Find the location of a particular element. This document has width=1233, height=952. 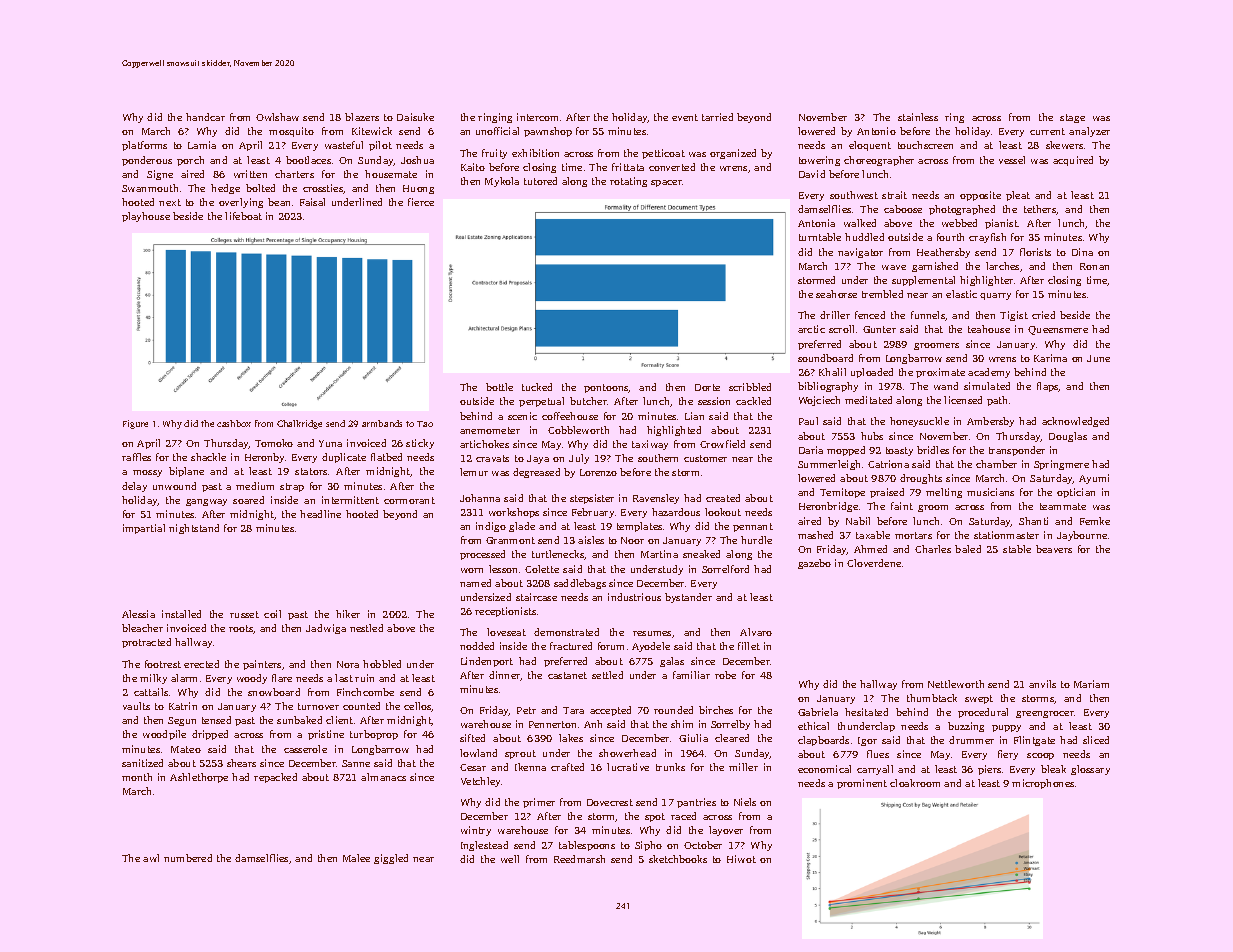

platforms is located at coordinates (144, 146).
